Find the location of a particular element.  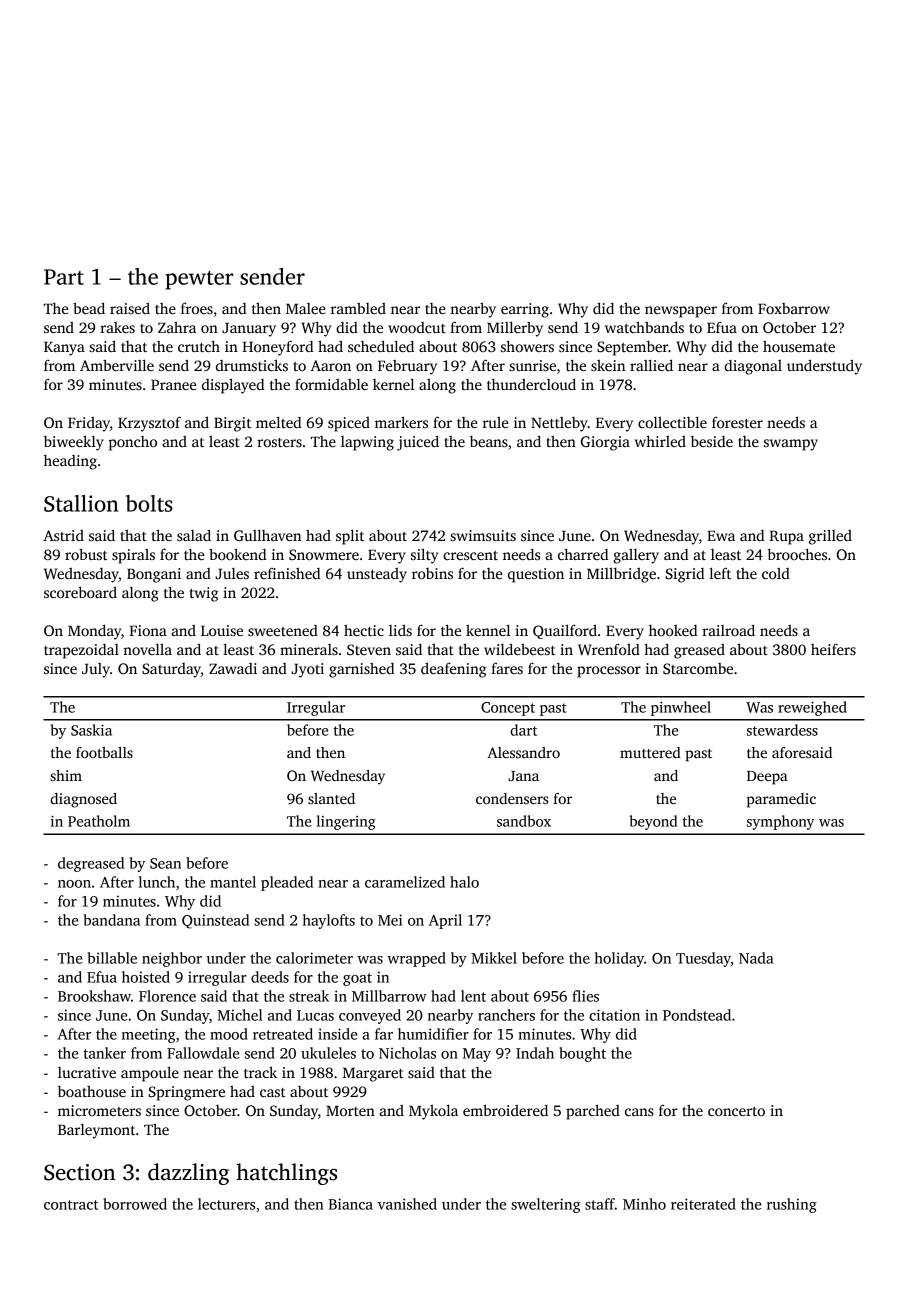

diagonal is located at coordinates (753, 367).
